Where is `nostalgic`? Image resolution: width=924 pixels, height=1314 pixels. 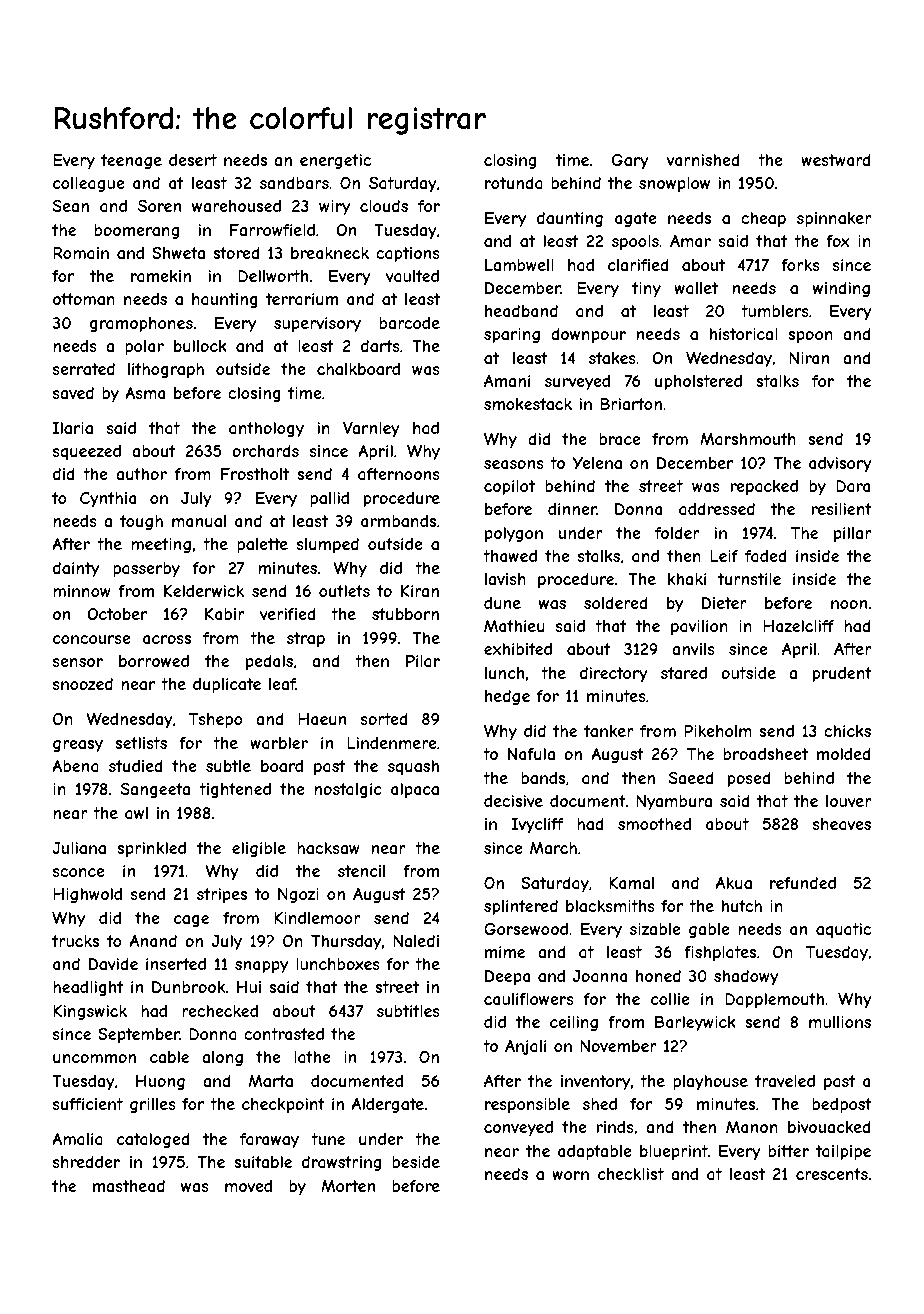
nostalgic is located at coordinates (348, 790).
